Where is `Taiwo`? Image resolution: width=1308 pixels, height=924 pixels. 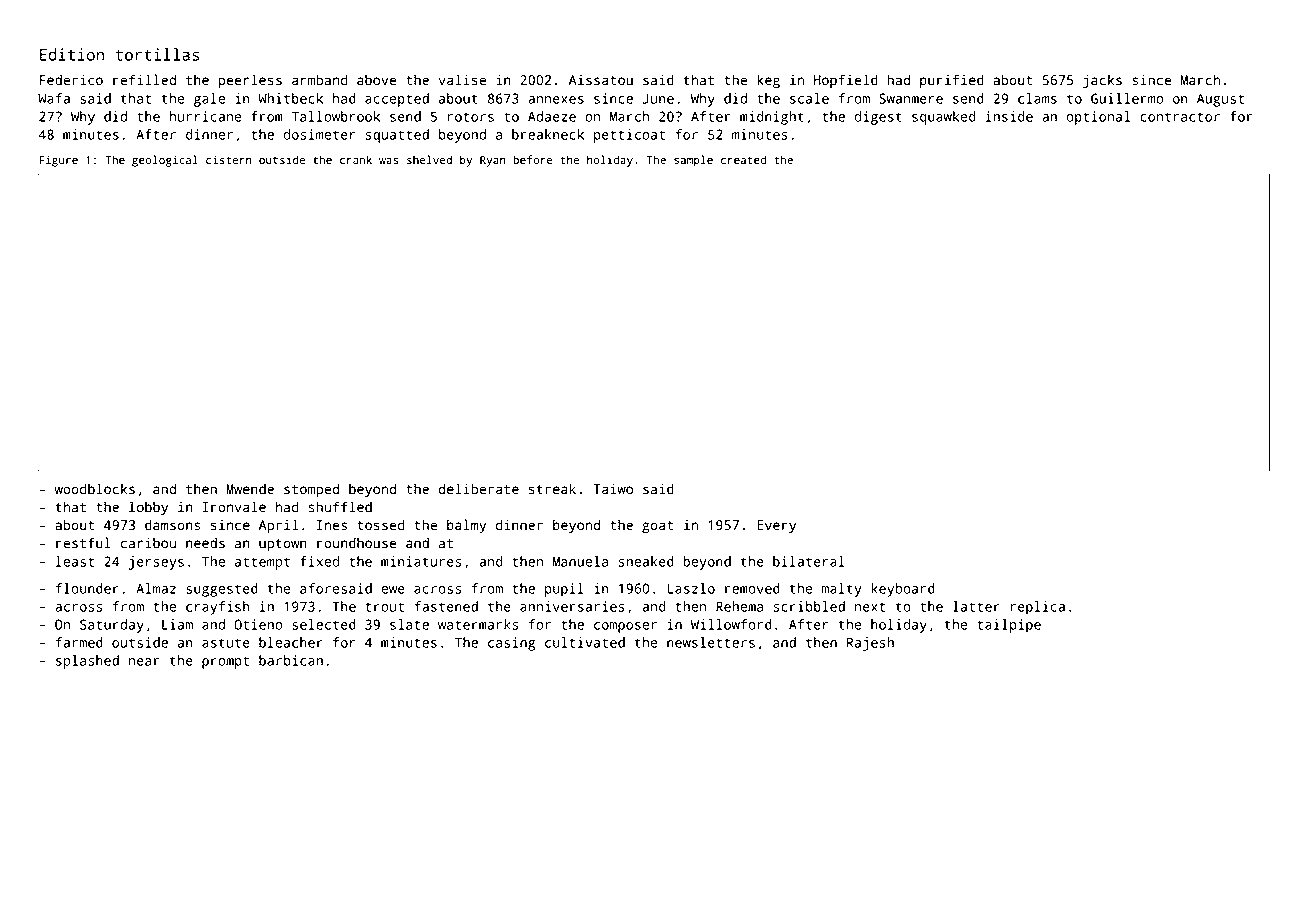 Taiwo is located at coordinates (613, 489).
